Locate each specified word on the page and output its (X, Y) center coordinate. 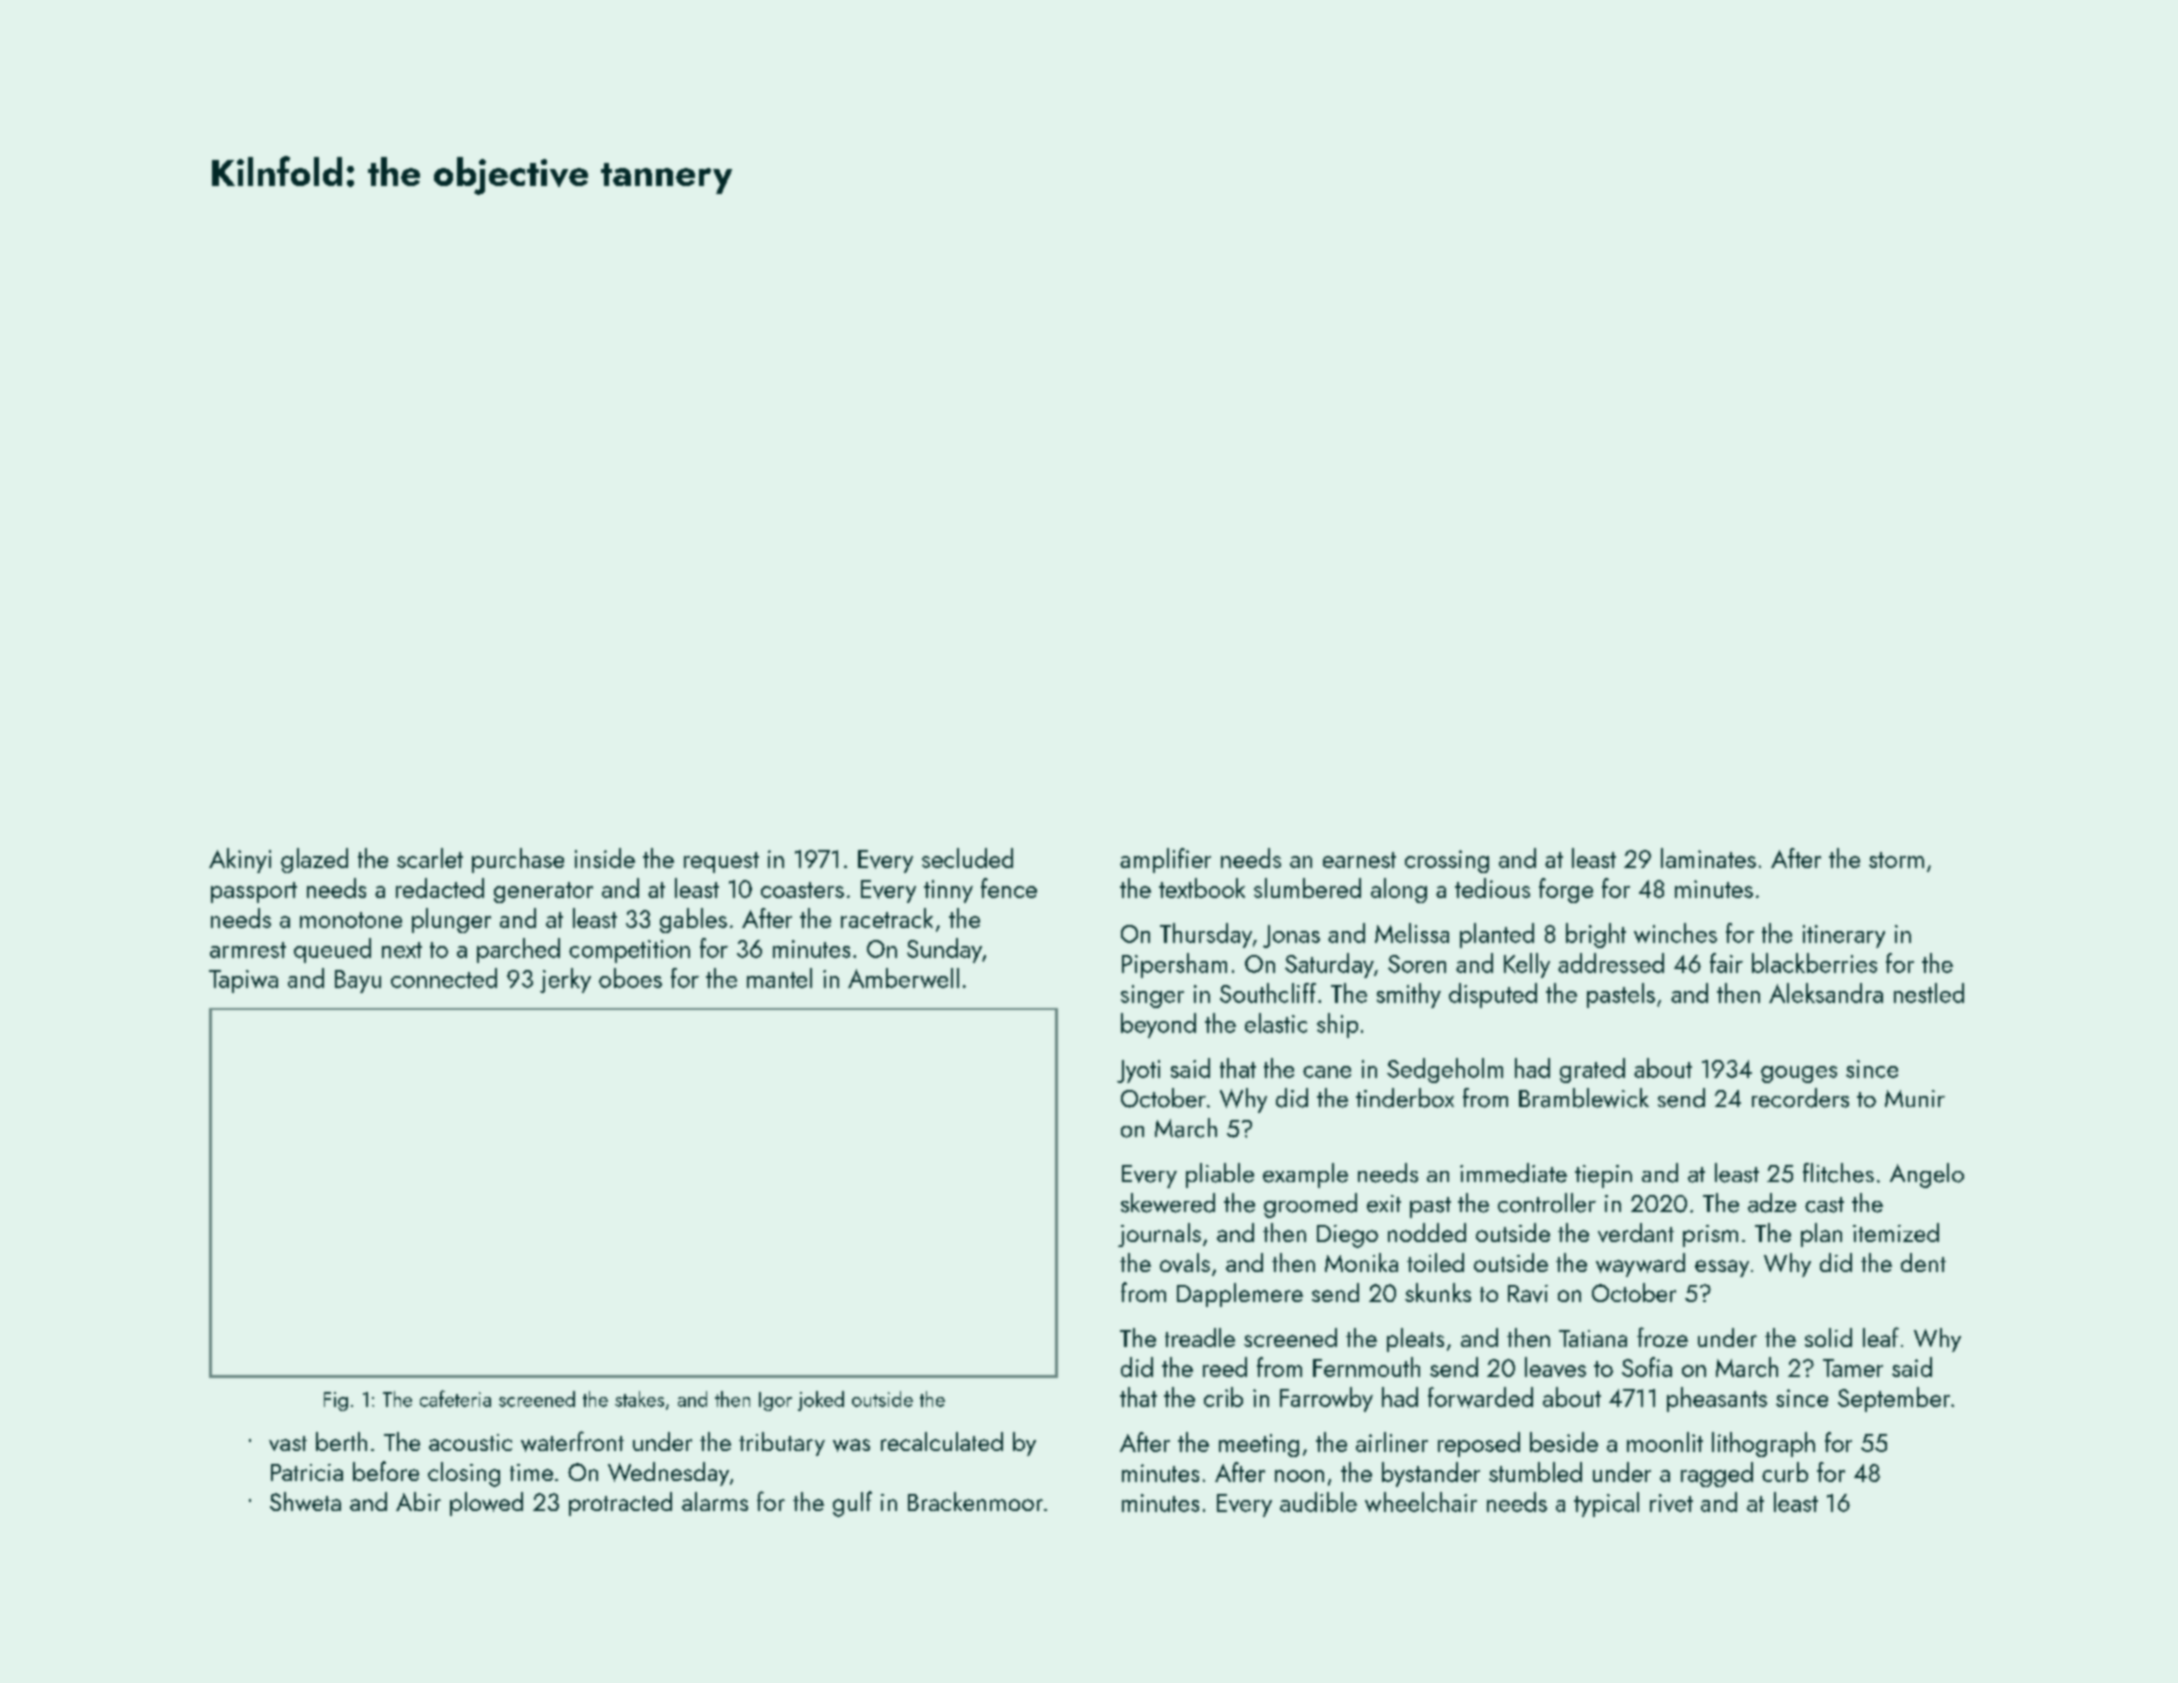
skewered (1168, 1203)
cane (1327, 1072)
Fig (336, 1401)
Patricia (307, 1472)
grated (1592, 1070)
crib (1223, 1397)
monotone (351, 920)
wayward (1640, 1265)
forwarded (1480, 1397)
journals (1159, 1235)
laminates (1708, 858)
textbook (1202, 888)
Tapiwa (243, 981)
